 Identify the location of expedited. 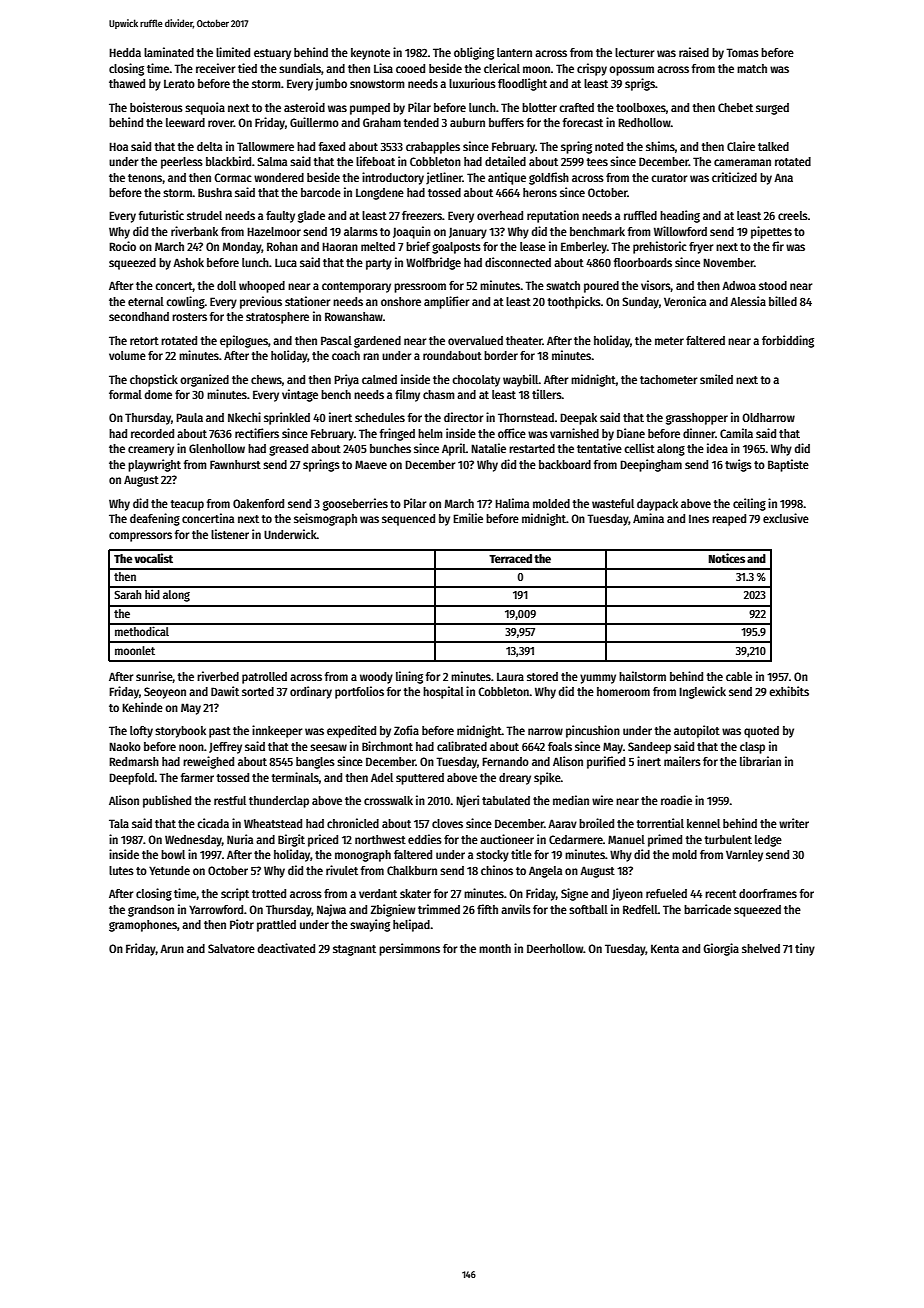
(351, 731).
